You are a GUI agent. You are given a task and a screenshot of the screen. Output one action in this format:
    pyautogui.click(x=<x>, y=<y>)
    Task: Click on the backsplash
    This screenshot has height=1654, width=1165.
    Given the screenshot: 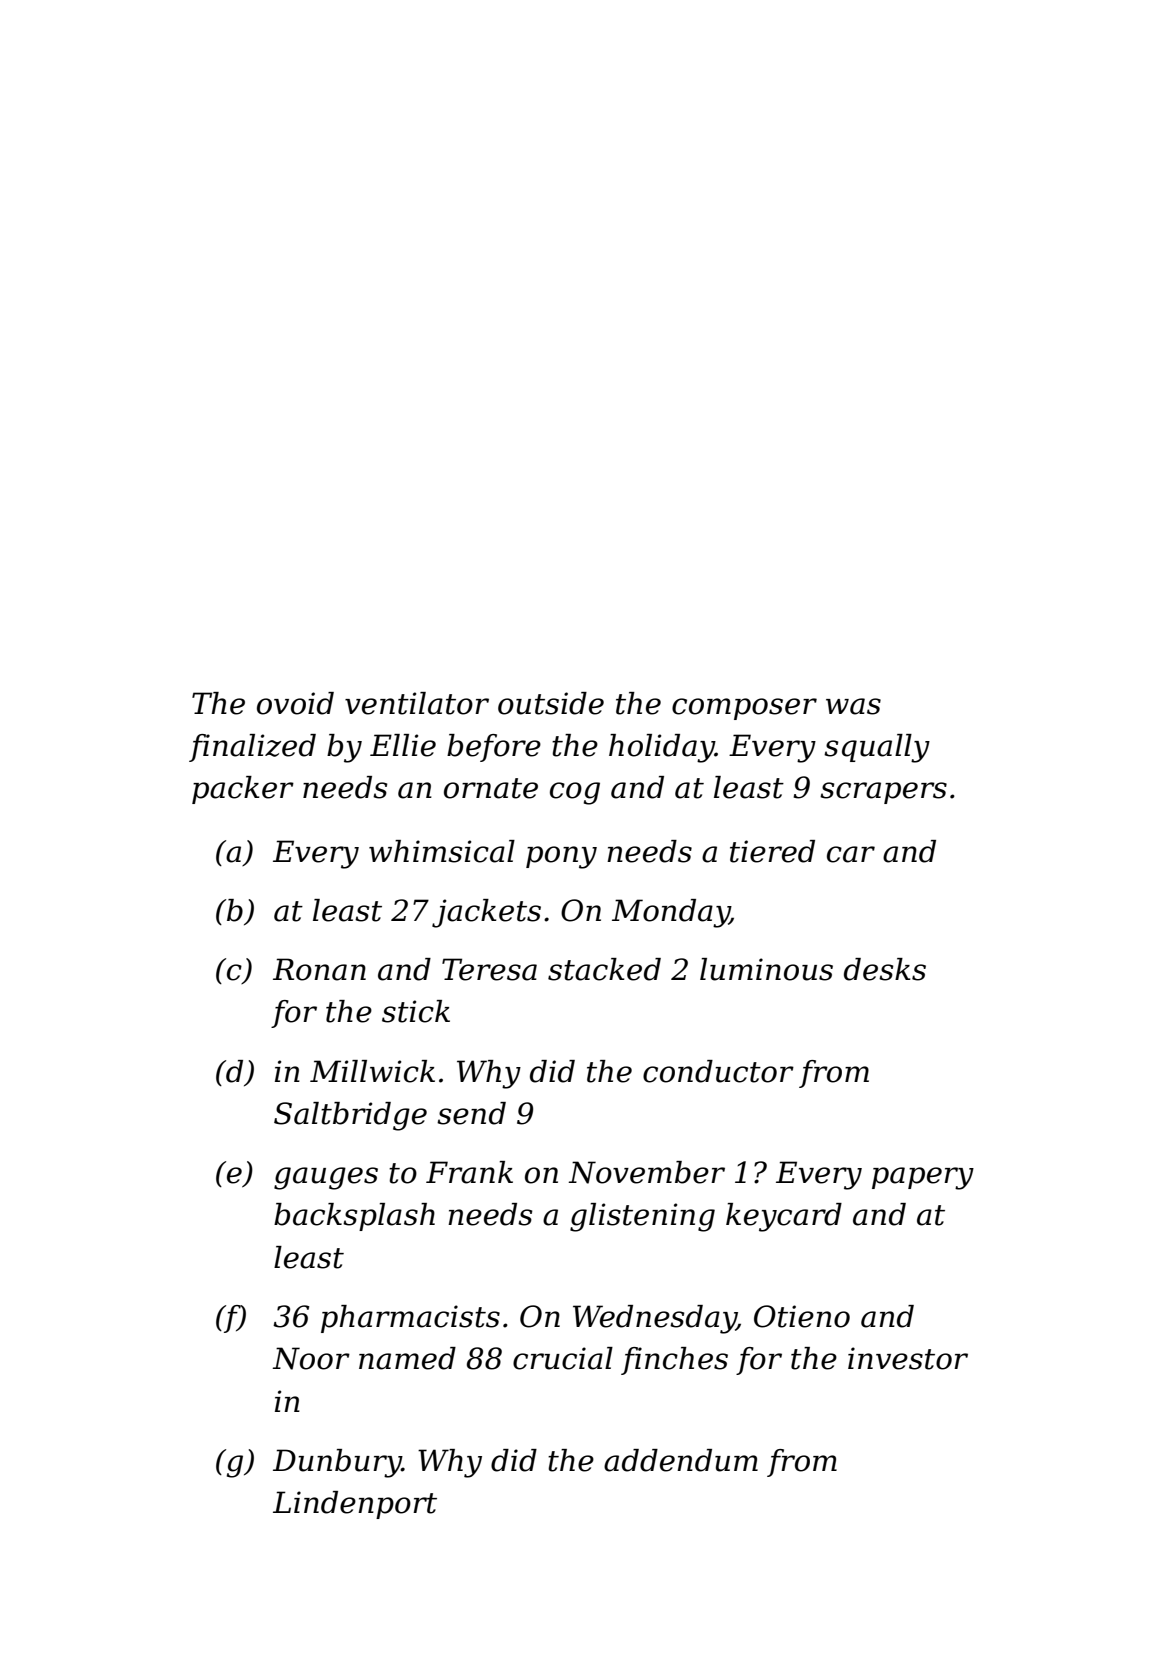 What is the action you would take?
    pyautogui.click(x=354, y=1217)
